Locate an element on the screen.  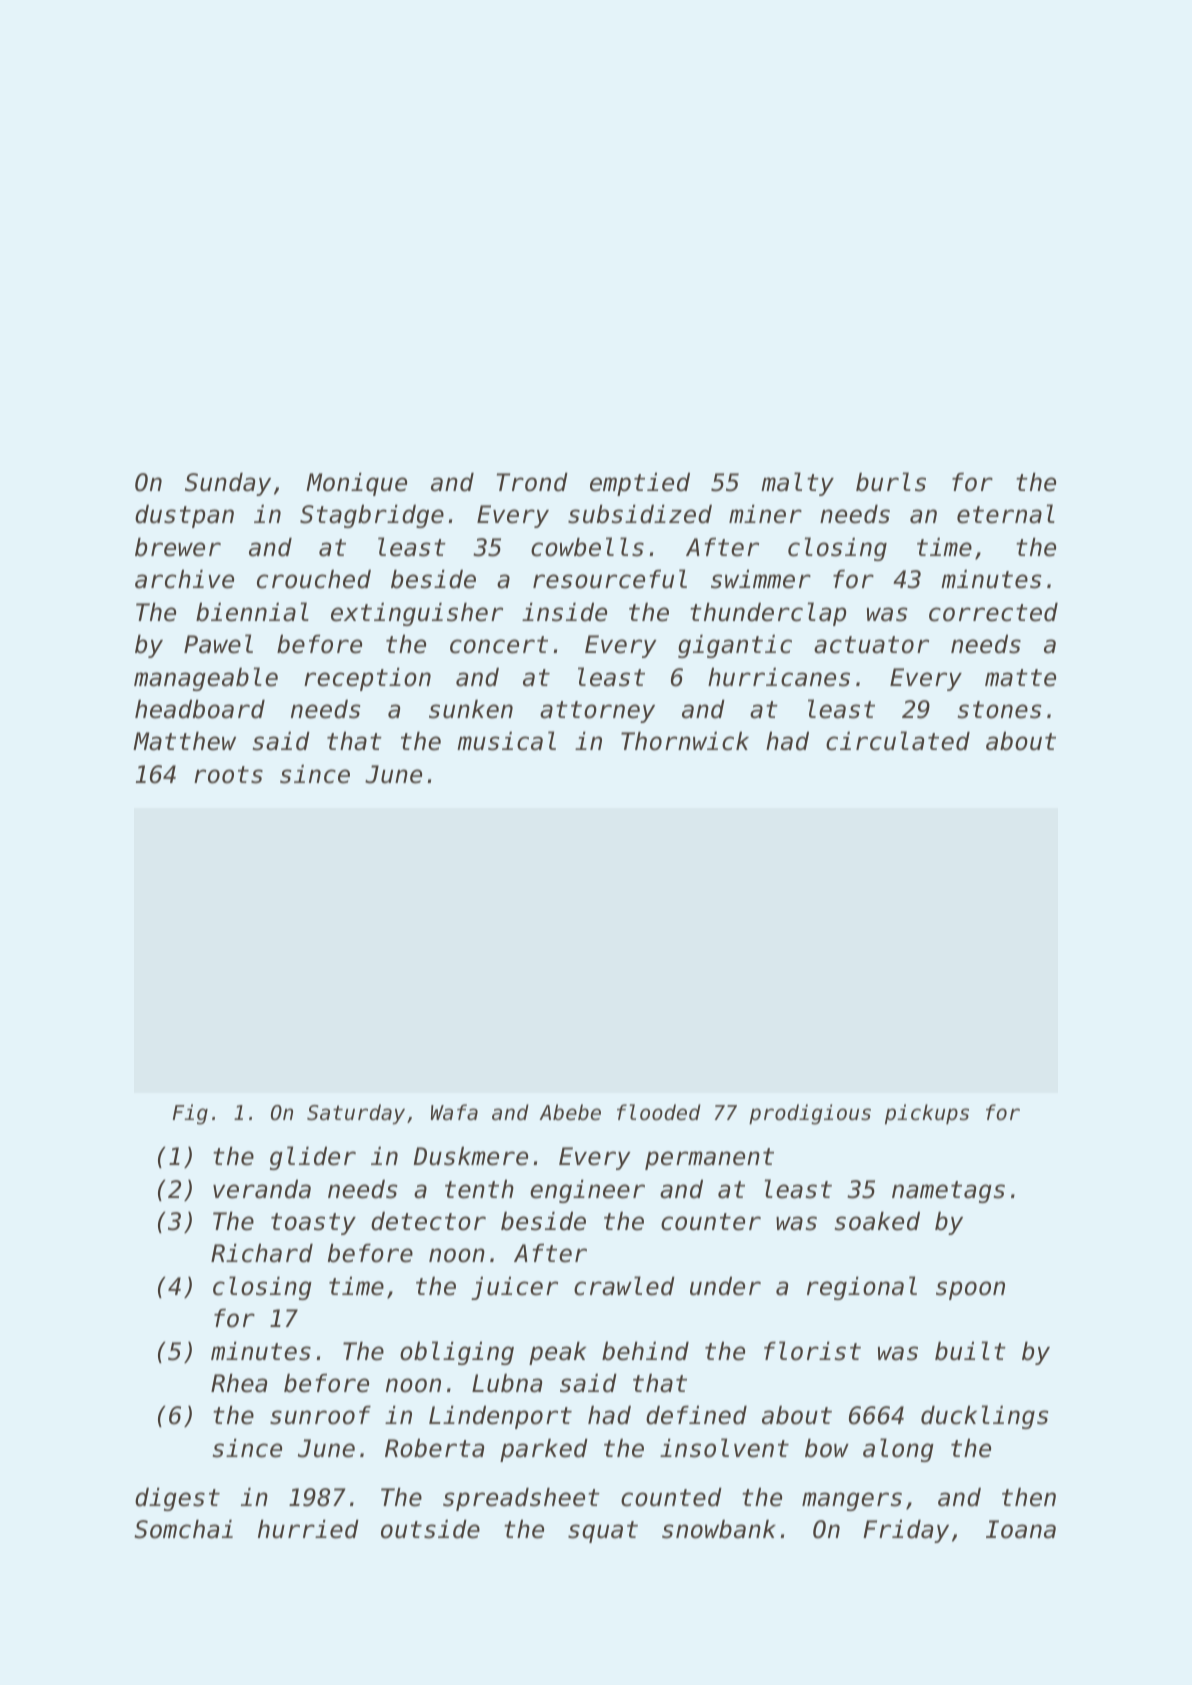
insolvent is located at coordinates (724, 1448).
